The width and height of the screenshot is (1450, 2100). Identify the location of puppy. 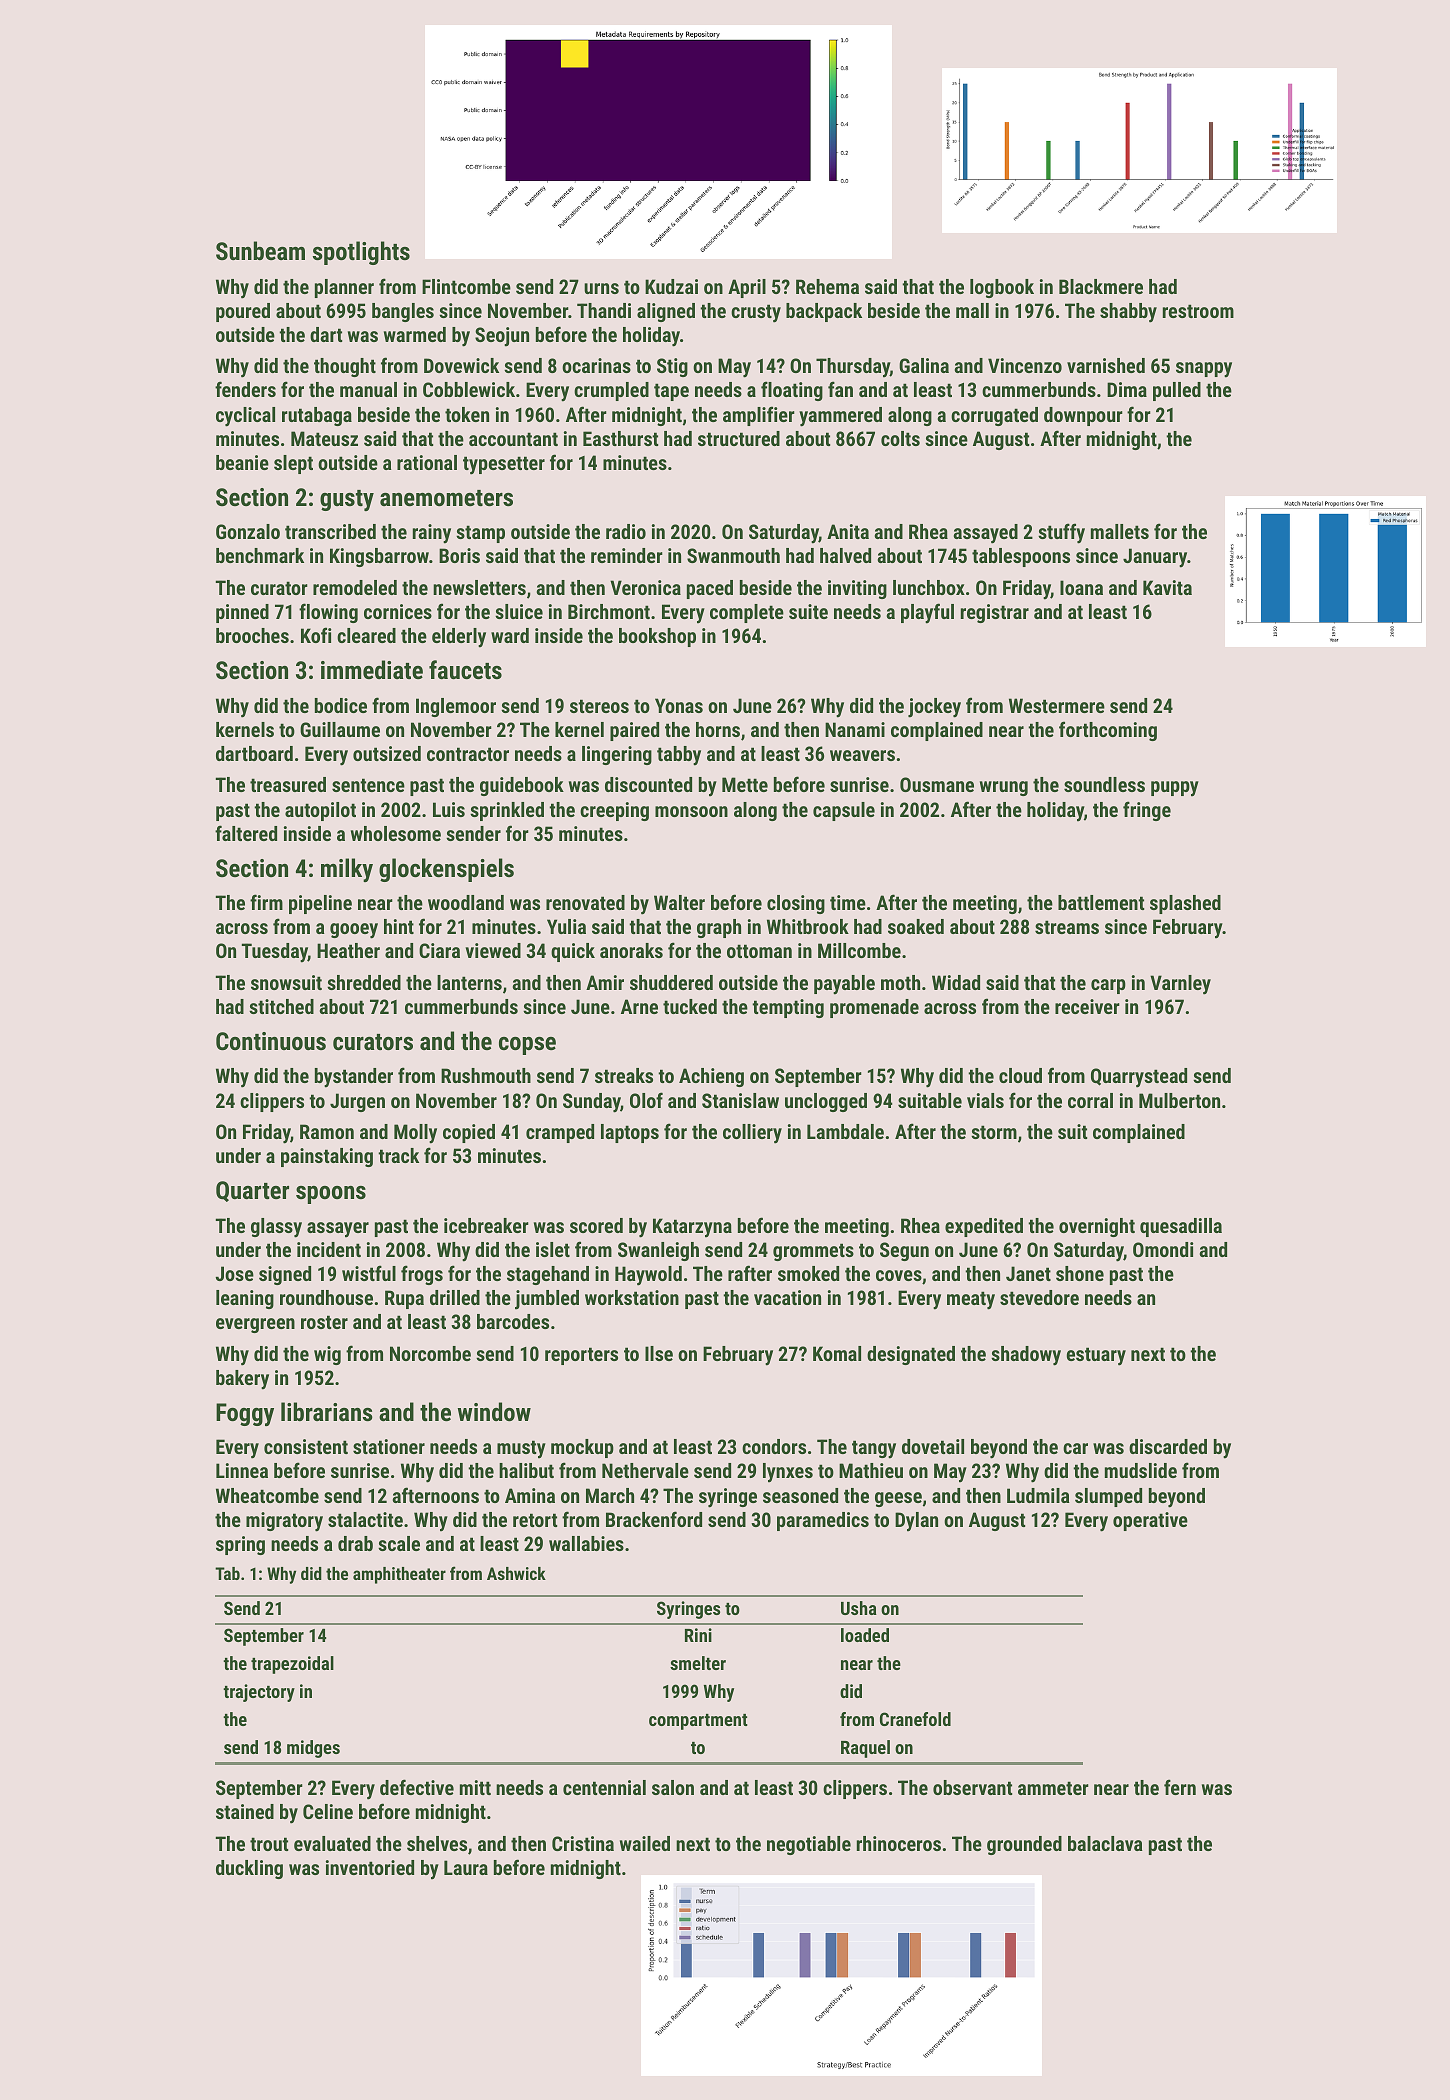
(1175, 789).
